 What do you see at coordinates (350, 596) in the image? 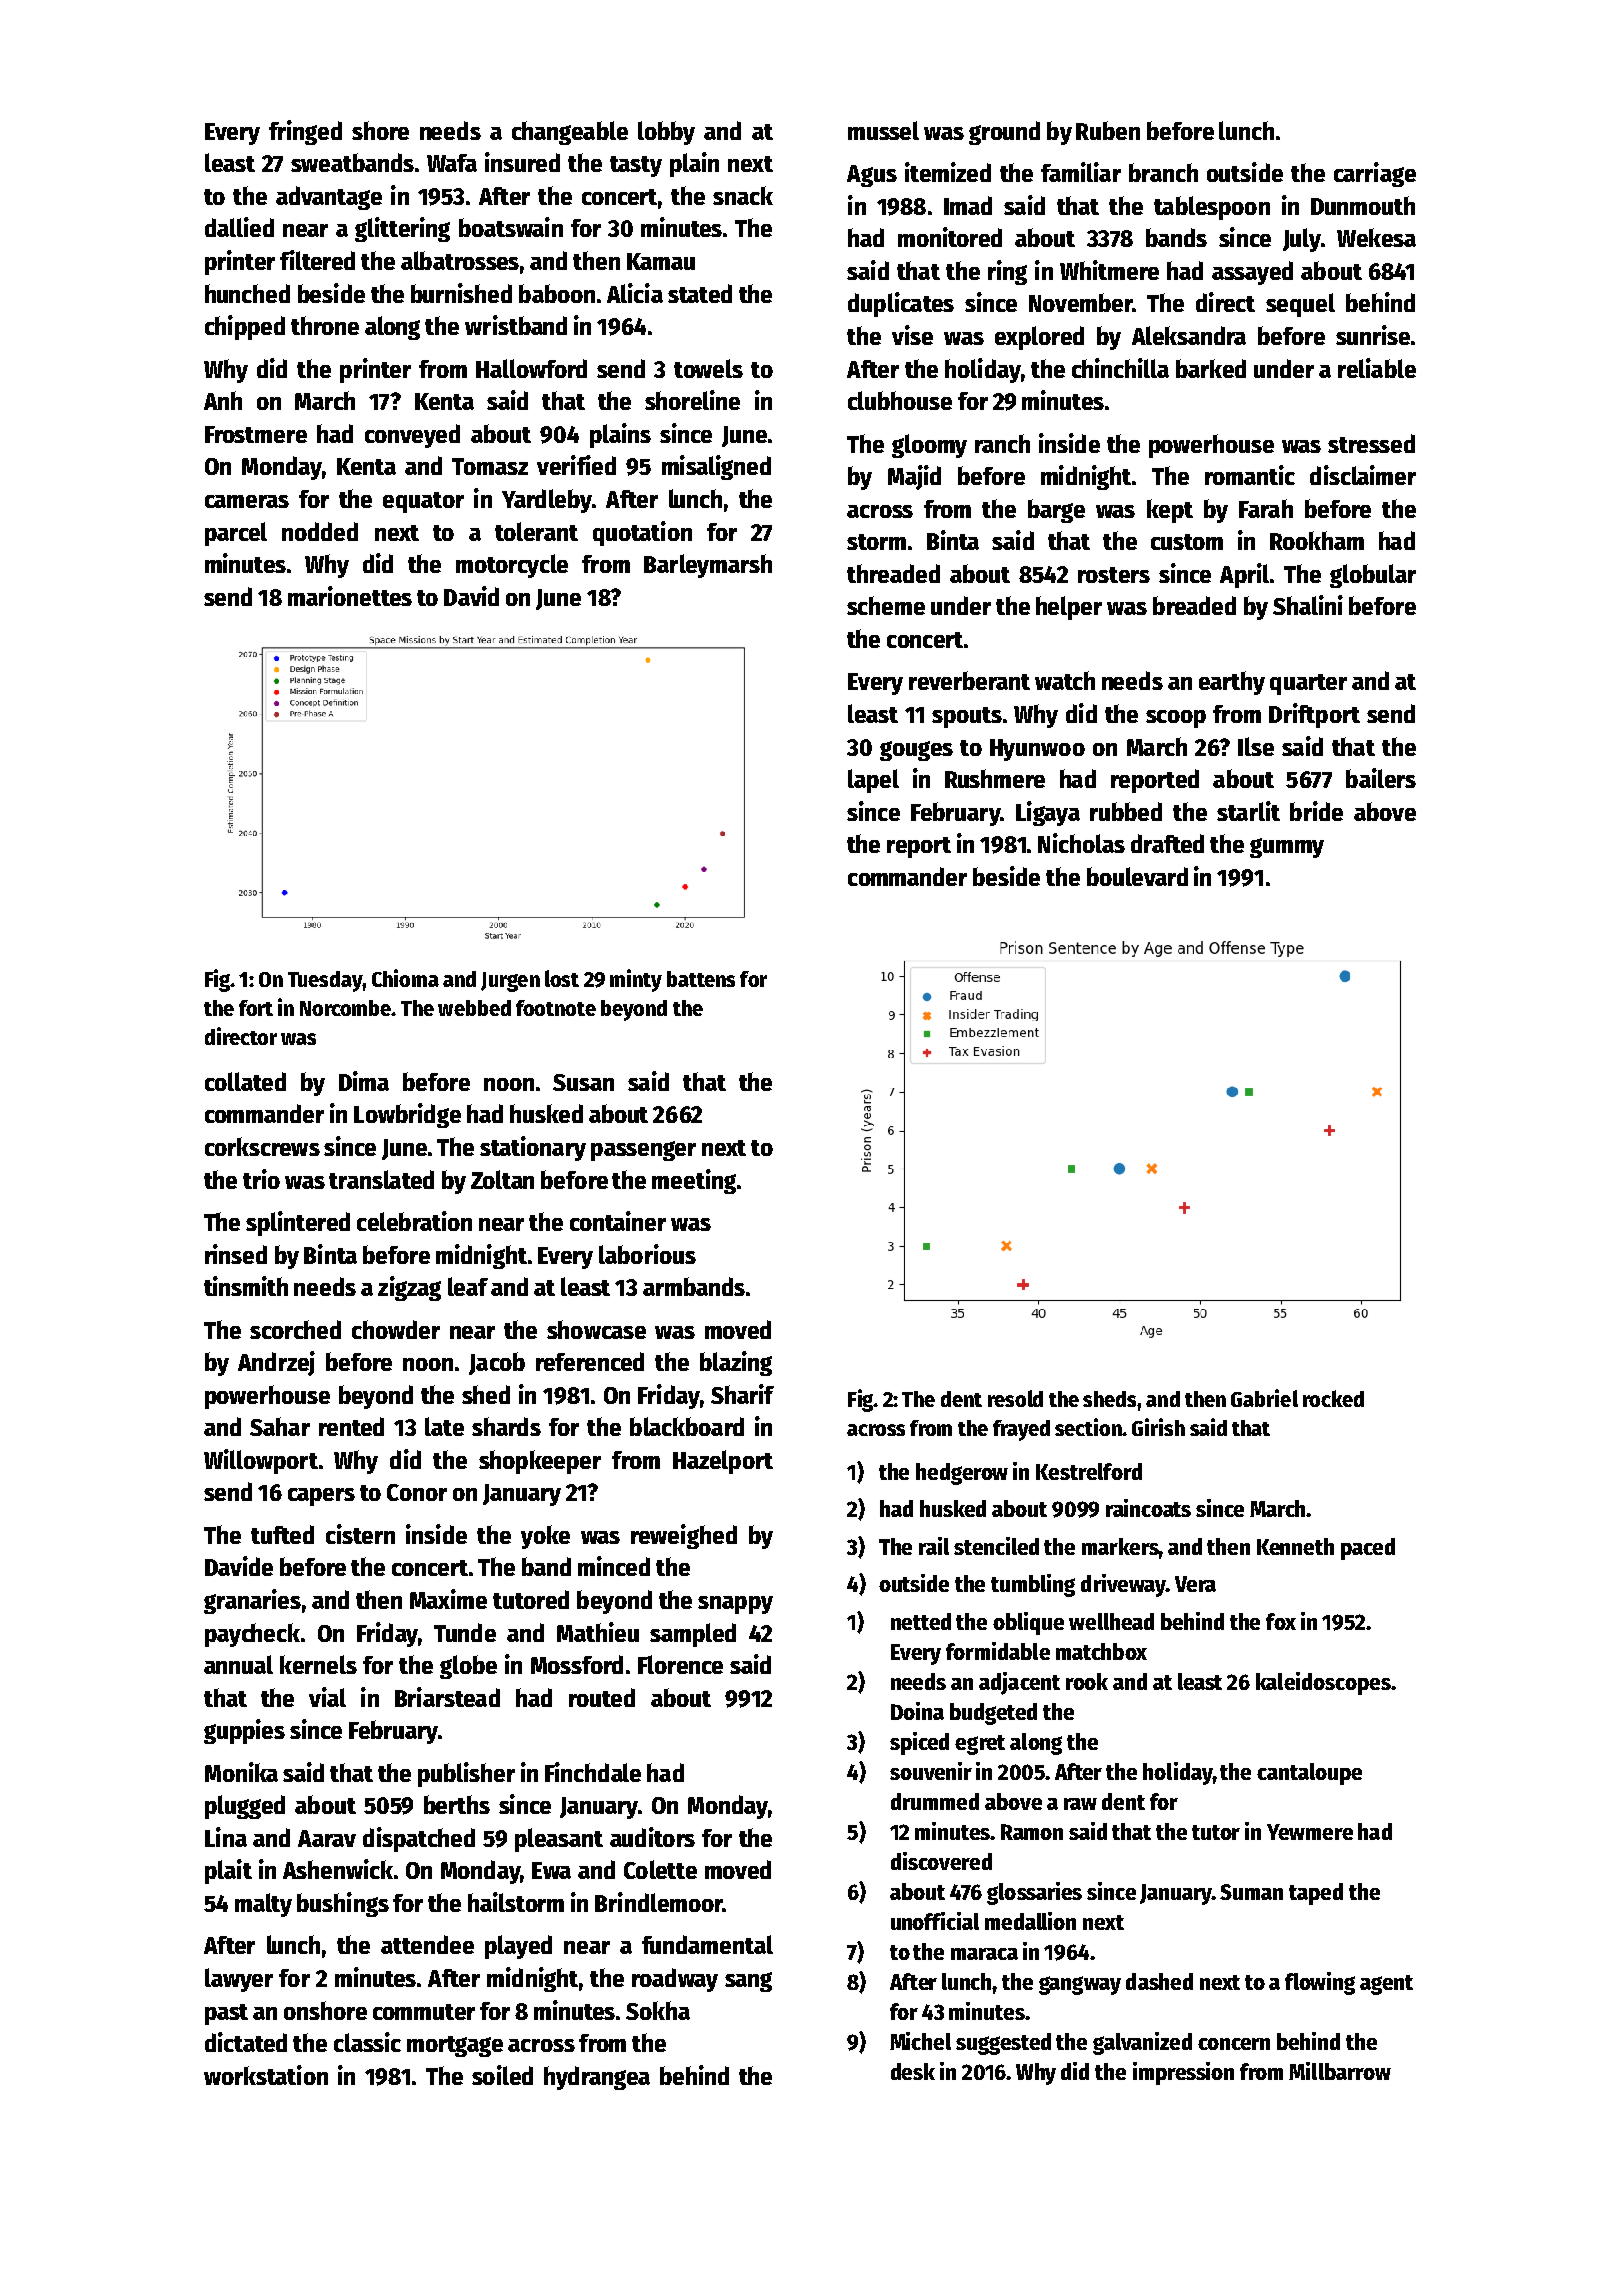
I see `marionettes` at bounding box center [350, 596].
